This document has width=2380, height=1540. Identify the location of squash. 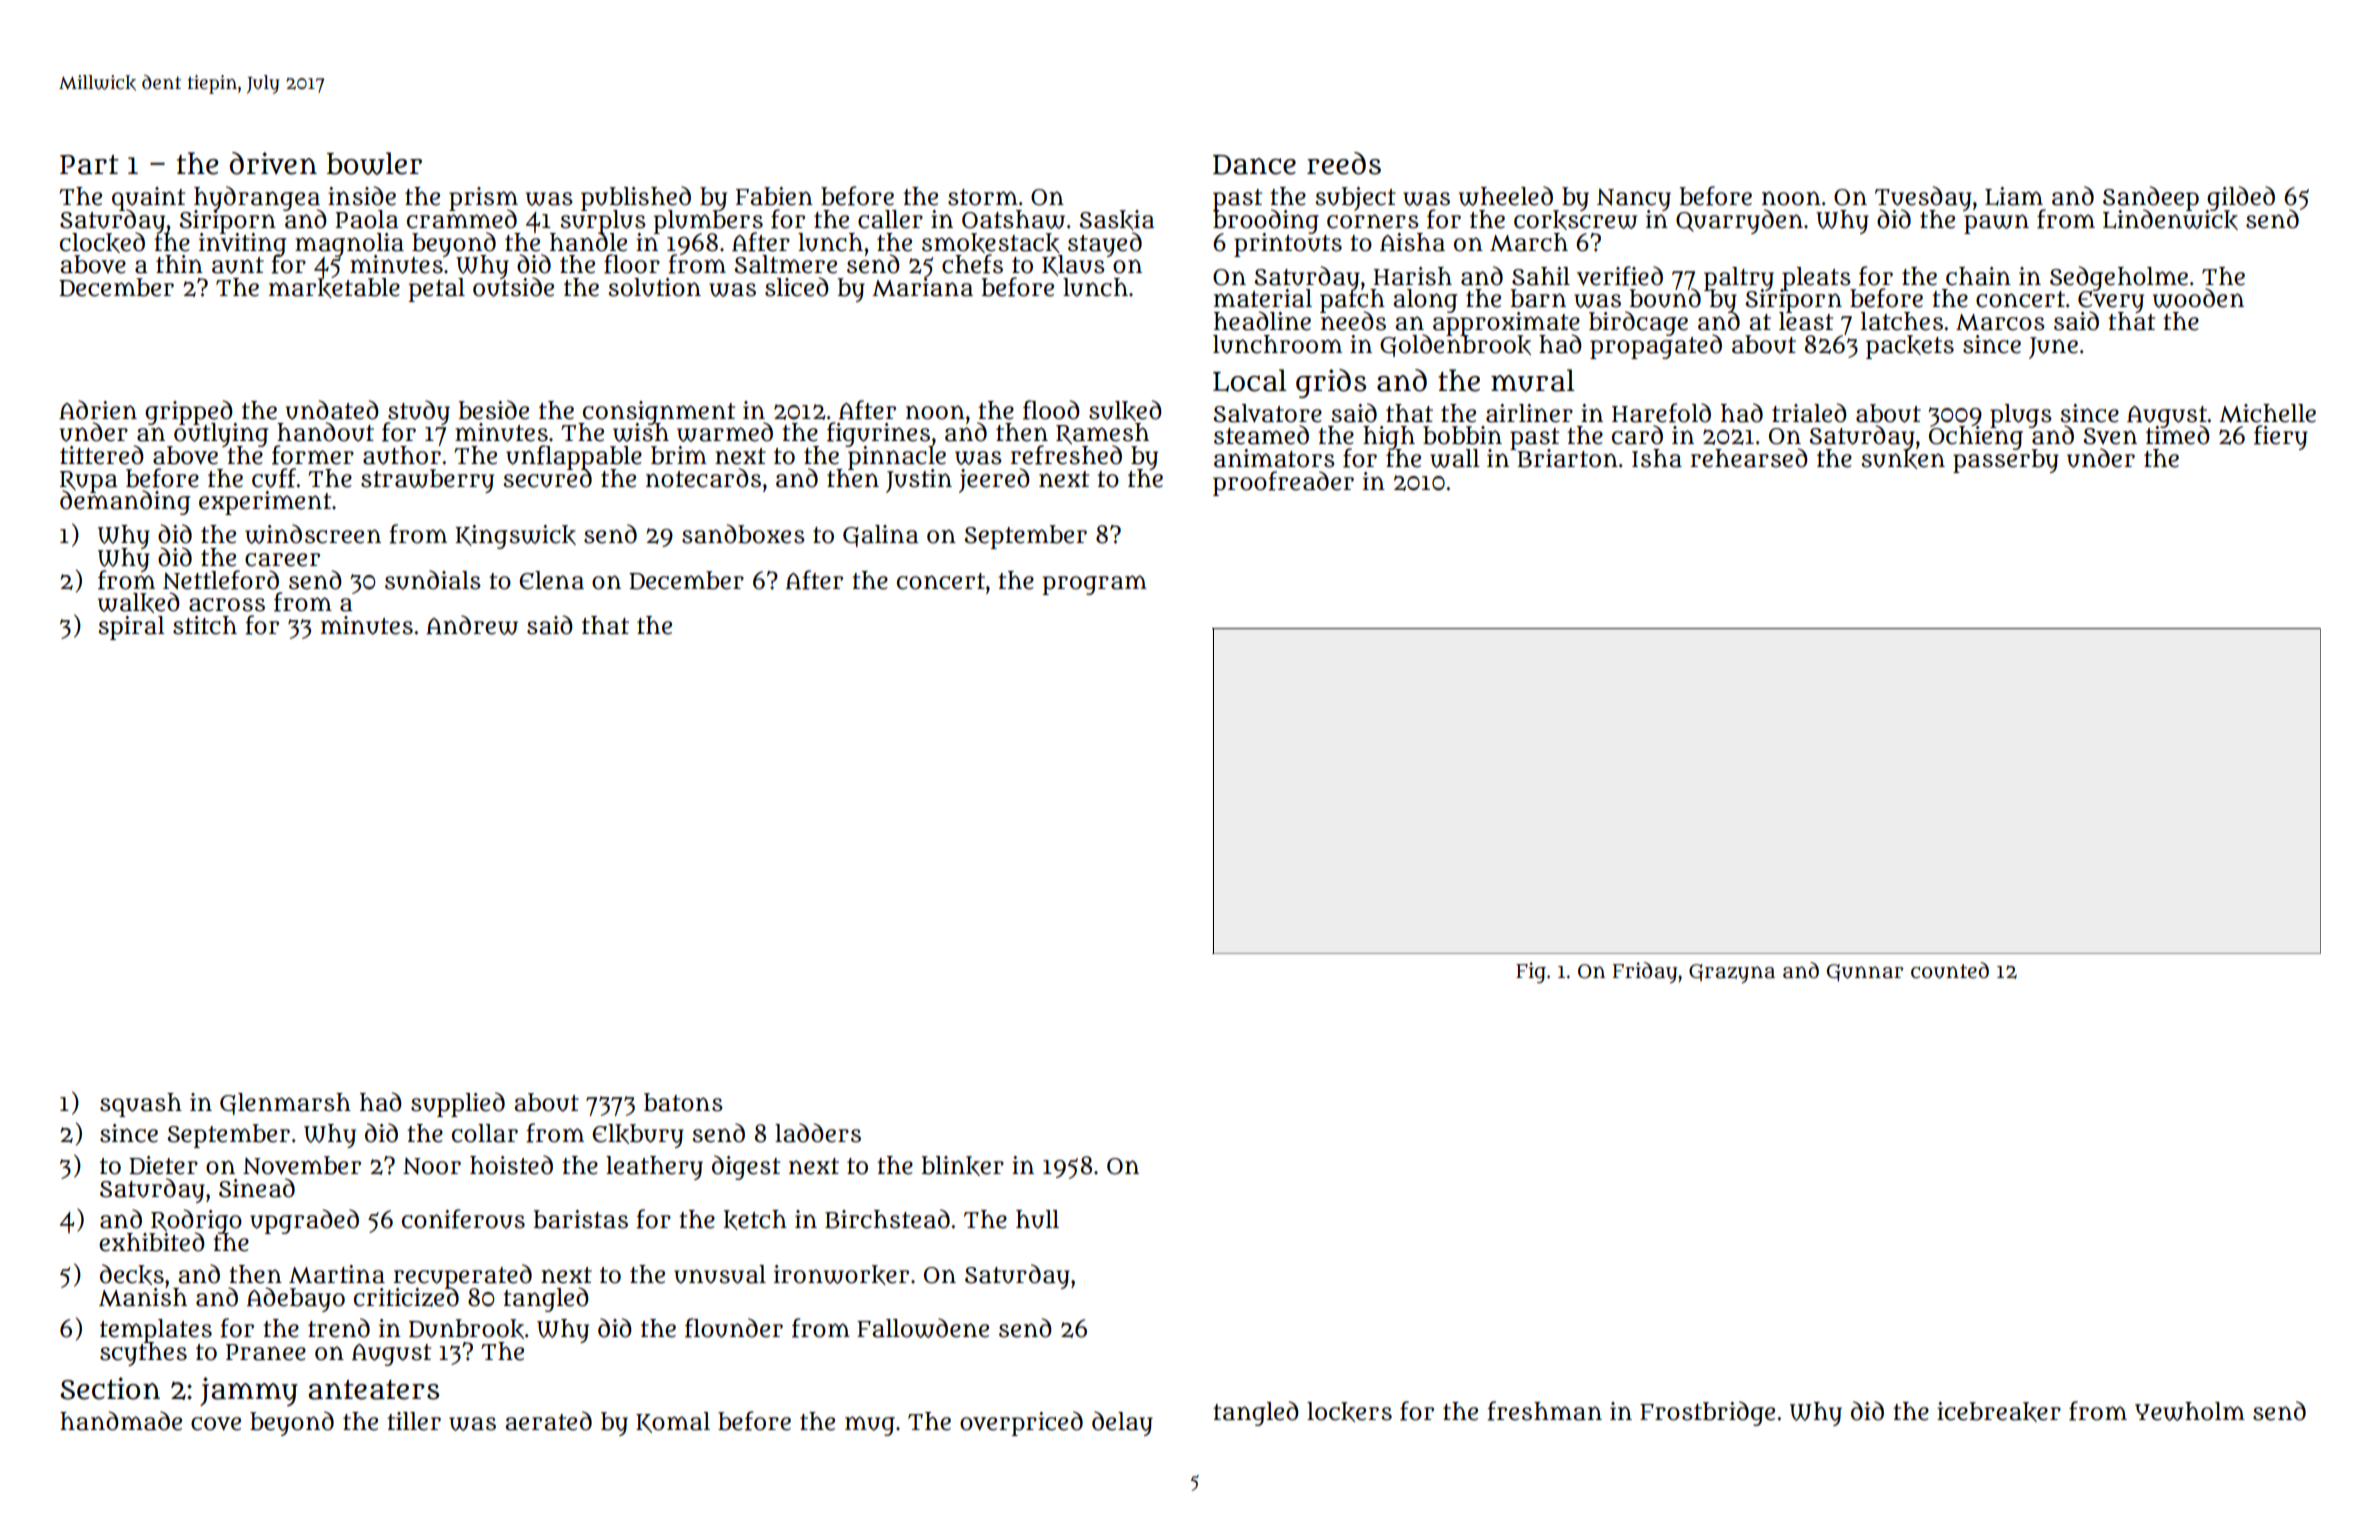
(141, 1105).
